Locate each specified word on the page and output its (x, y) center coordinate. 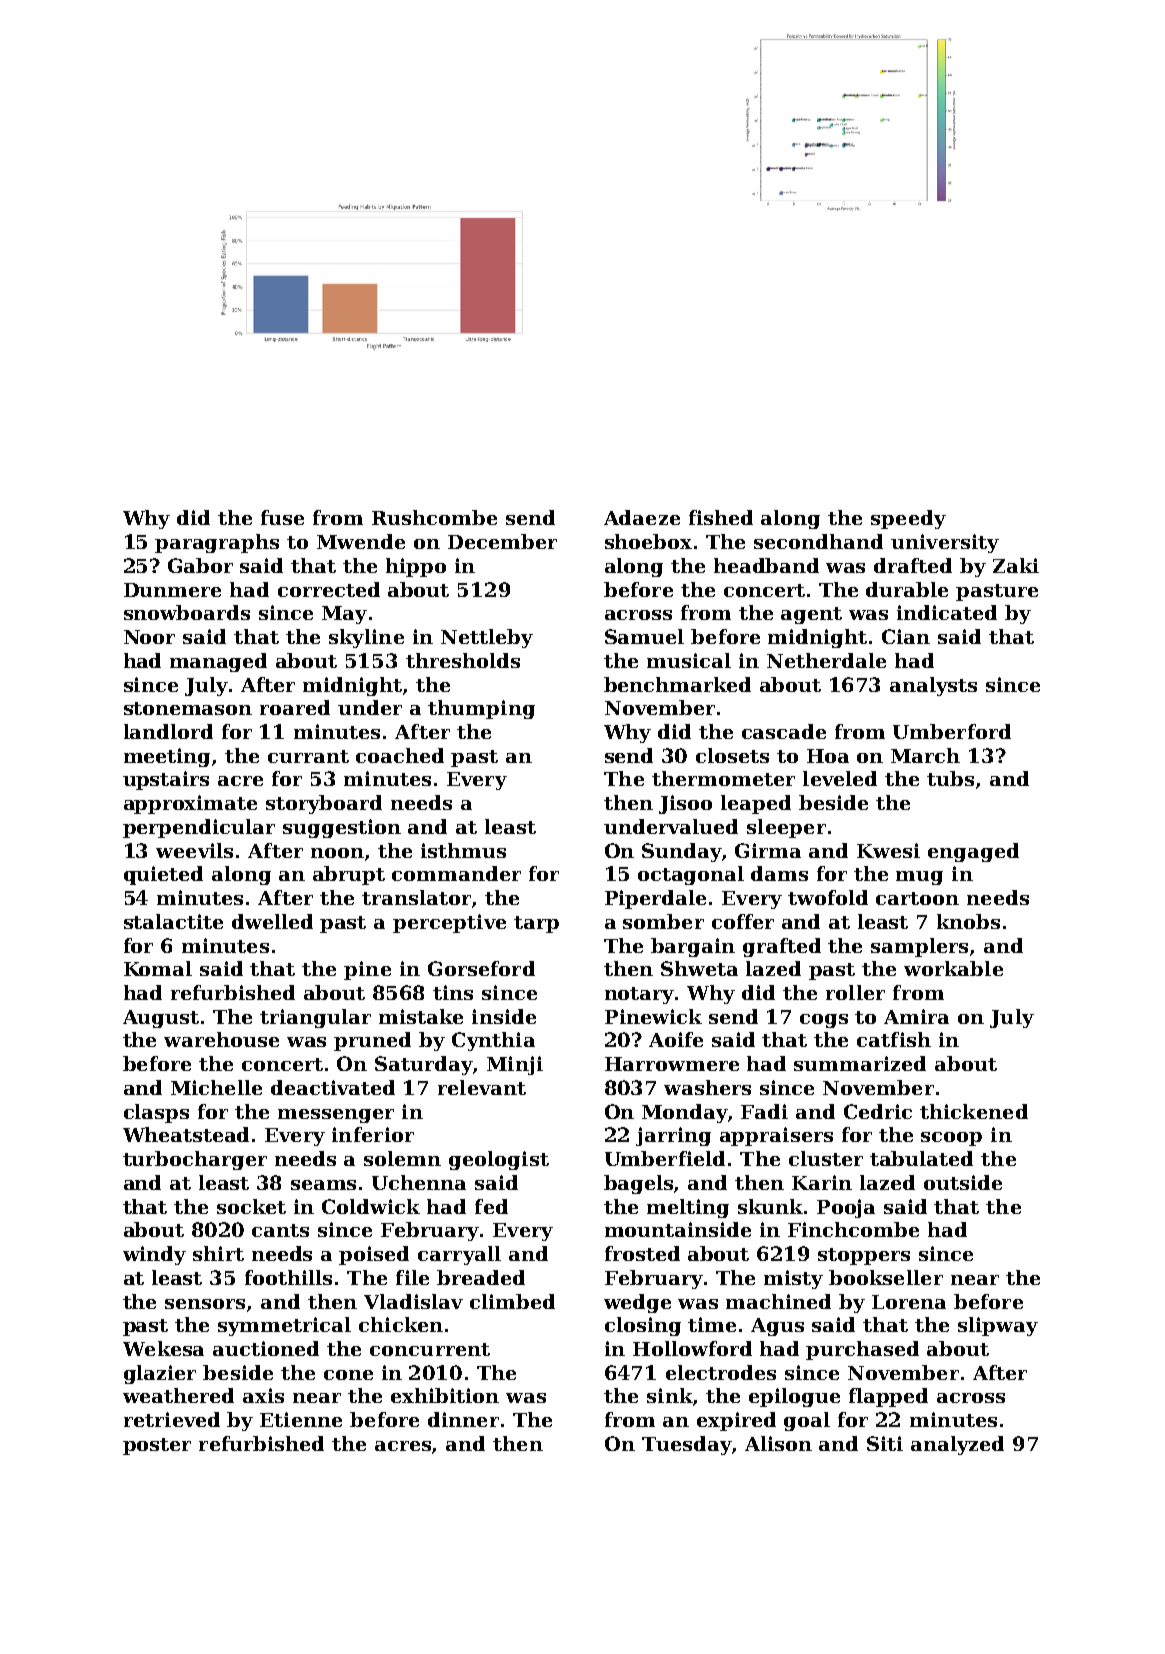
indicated (947, 612)
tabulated (921, 1158)
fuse (282, 517)
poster (157, 1446)
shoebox (648, 541)
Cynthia (493, 1041)
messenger (336, 1116)
